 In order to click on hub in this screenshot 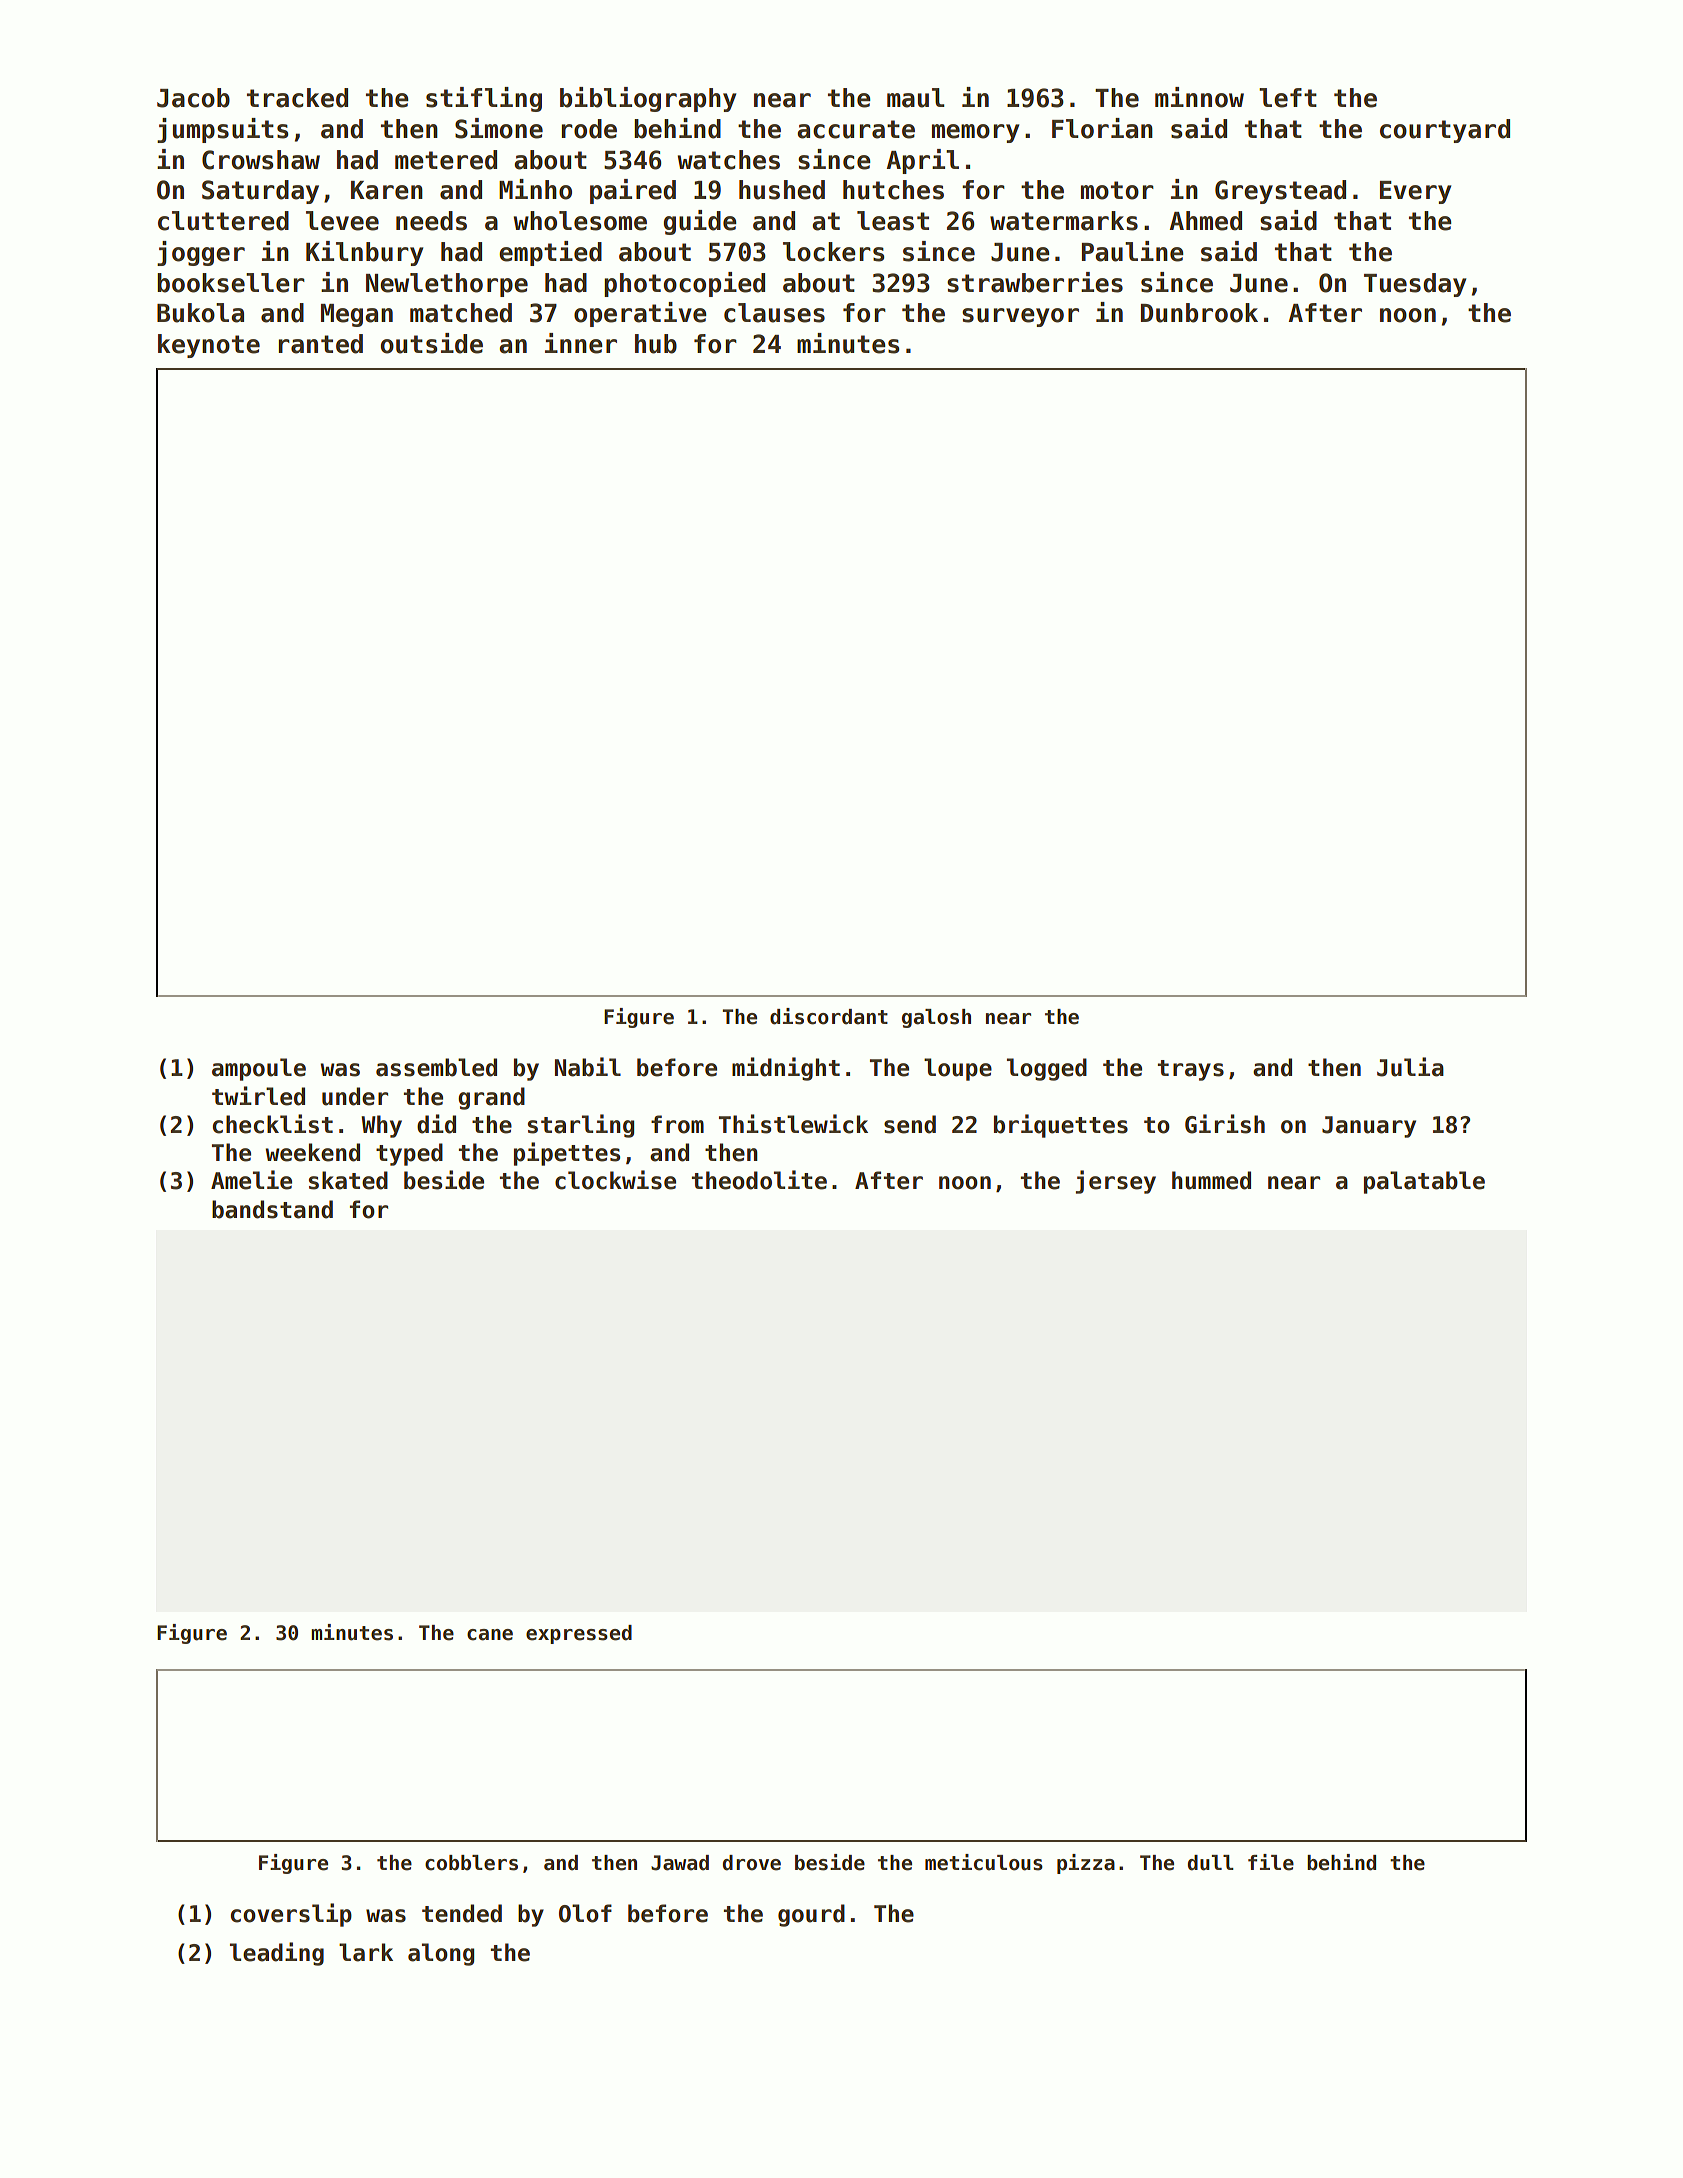, I will do `click(656, 344)`.
